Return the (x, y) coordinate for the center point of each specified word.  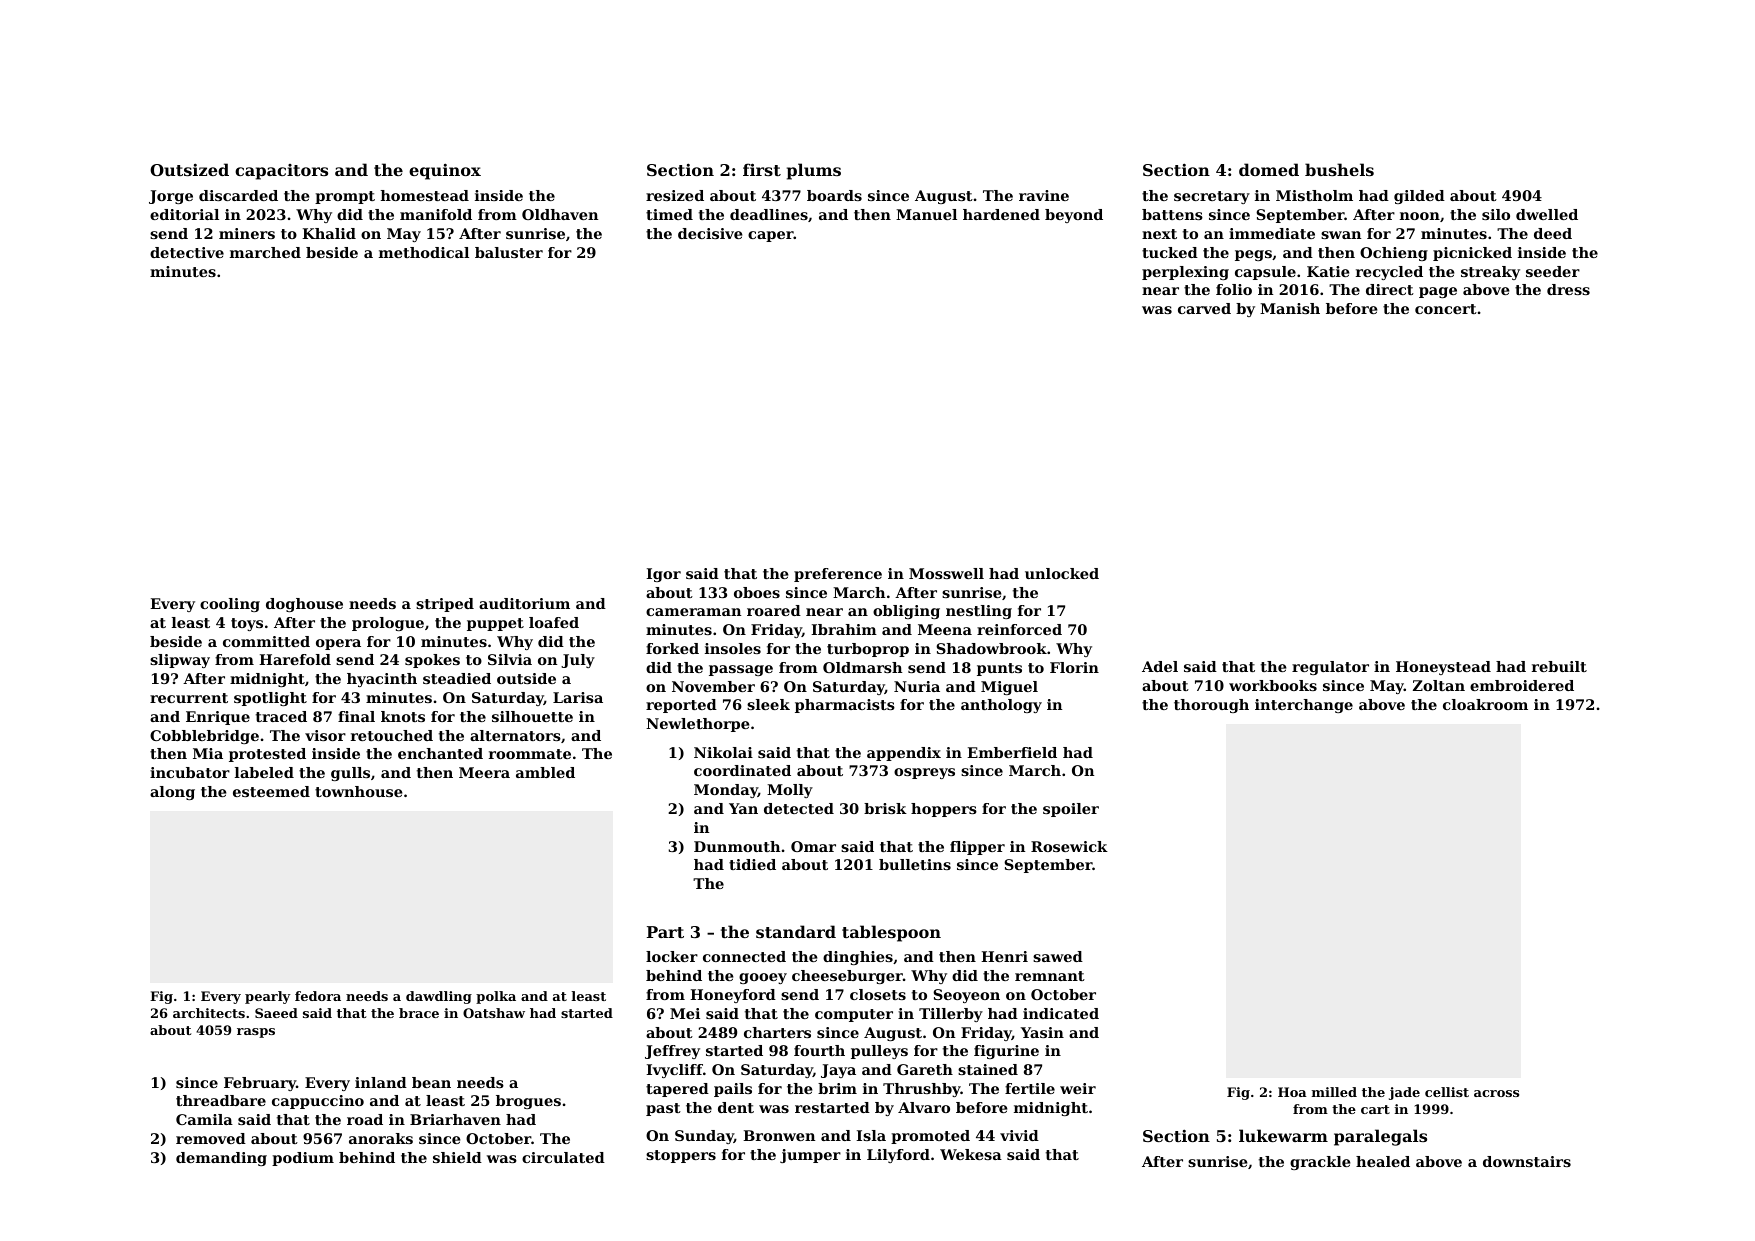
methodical (424, 252)
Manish (1290, 308)
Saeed (276, 1013)
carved (1204, 308)
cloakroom (1485, 704)
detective (187, 252)
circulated (563, 1157)
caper (771, 236)
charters (777, 1032)
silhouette (532, 716)
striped (445, 605)
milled (1334, 1092)
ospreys (924, 773)
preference (838, 575)
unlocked (1062, 573)
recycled (1389, 273)
